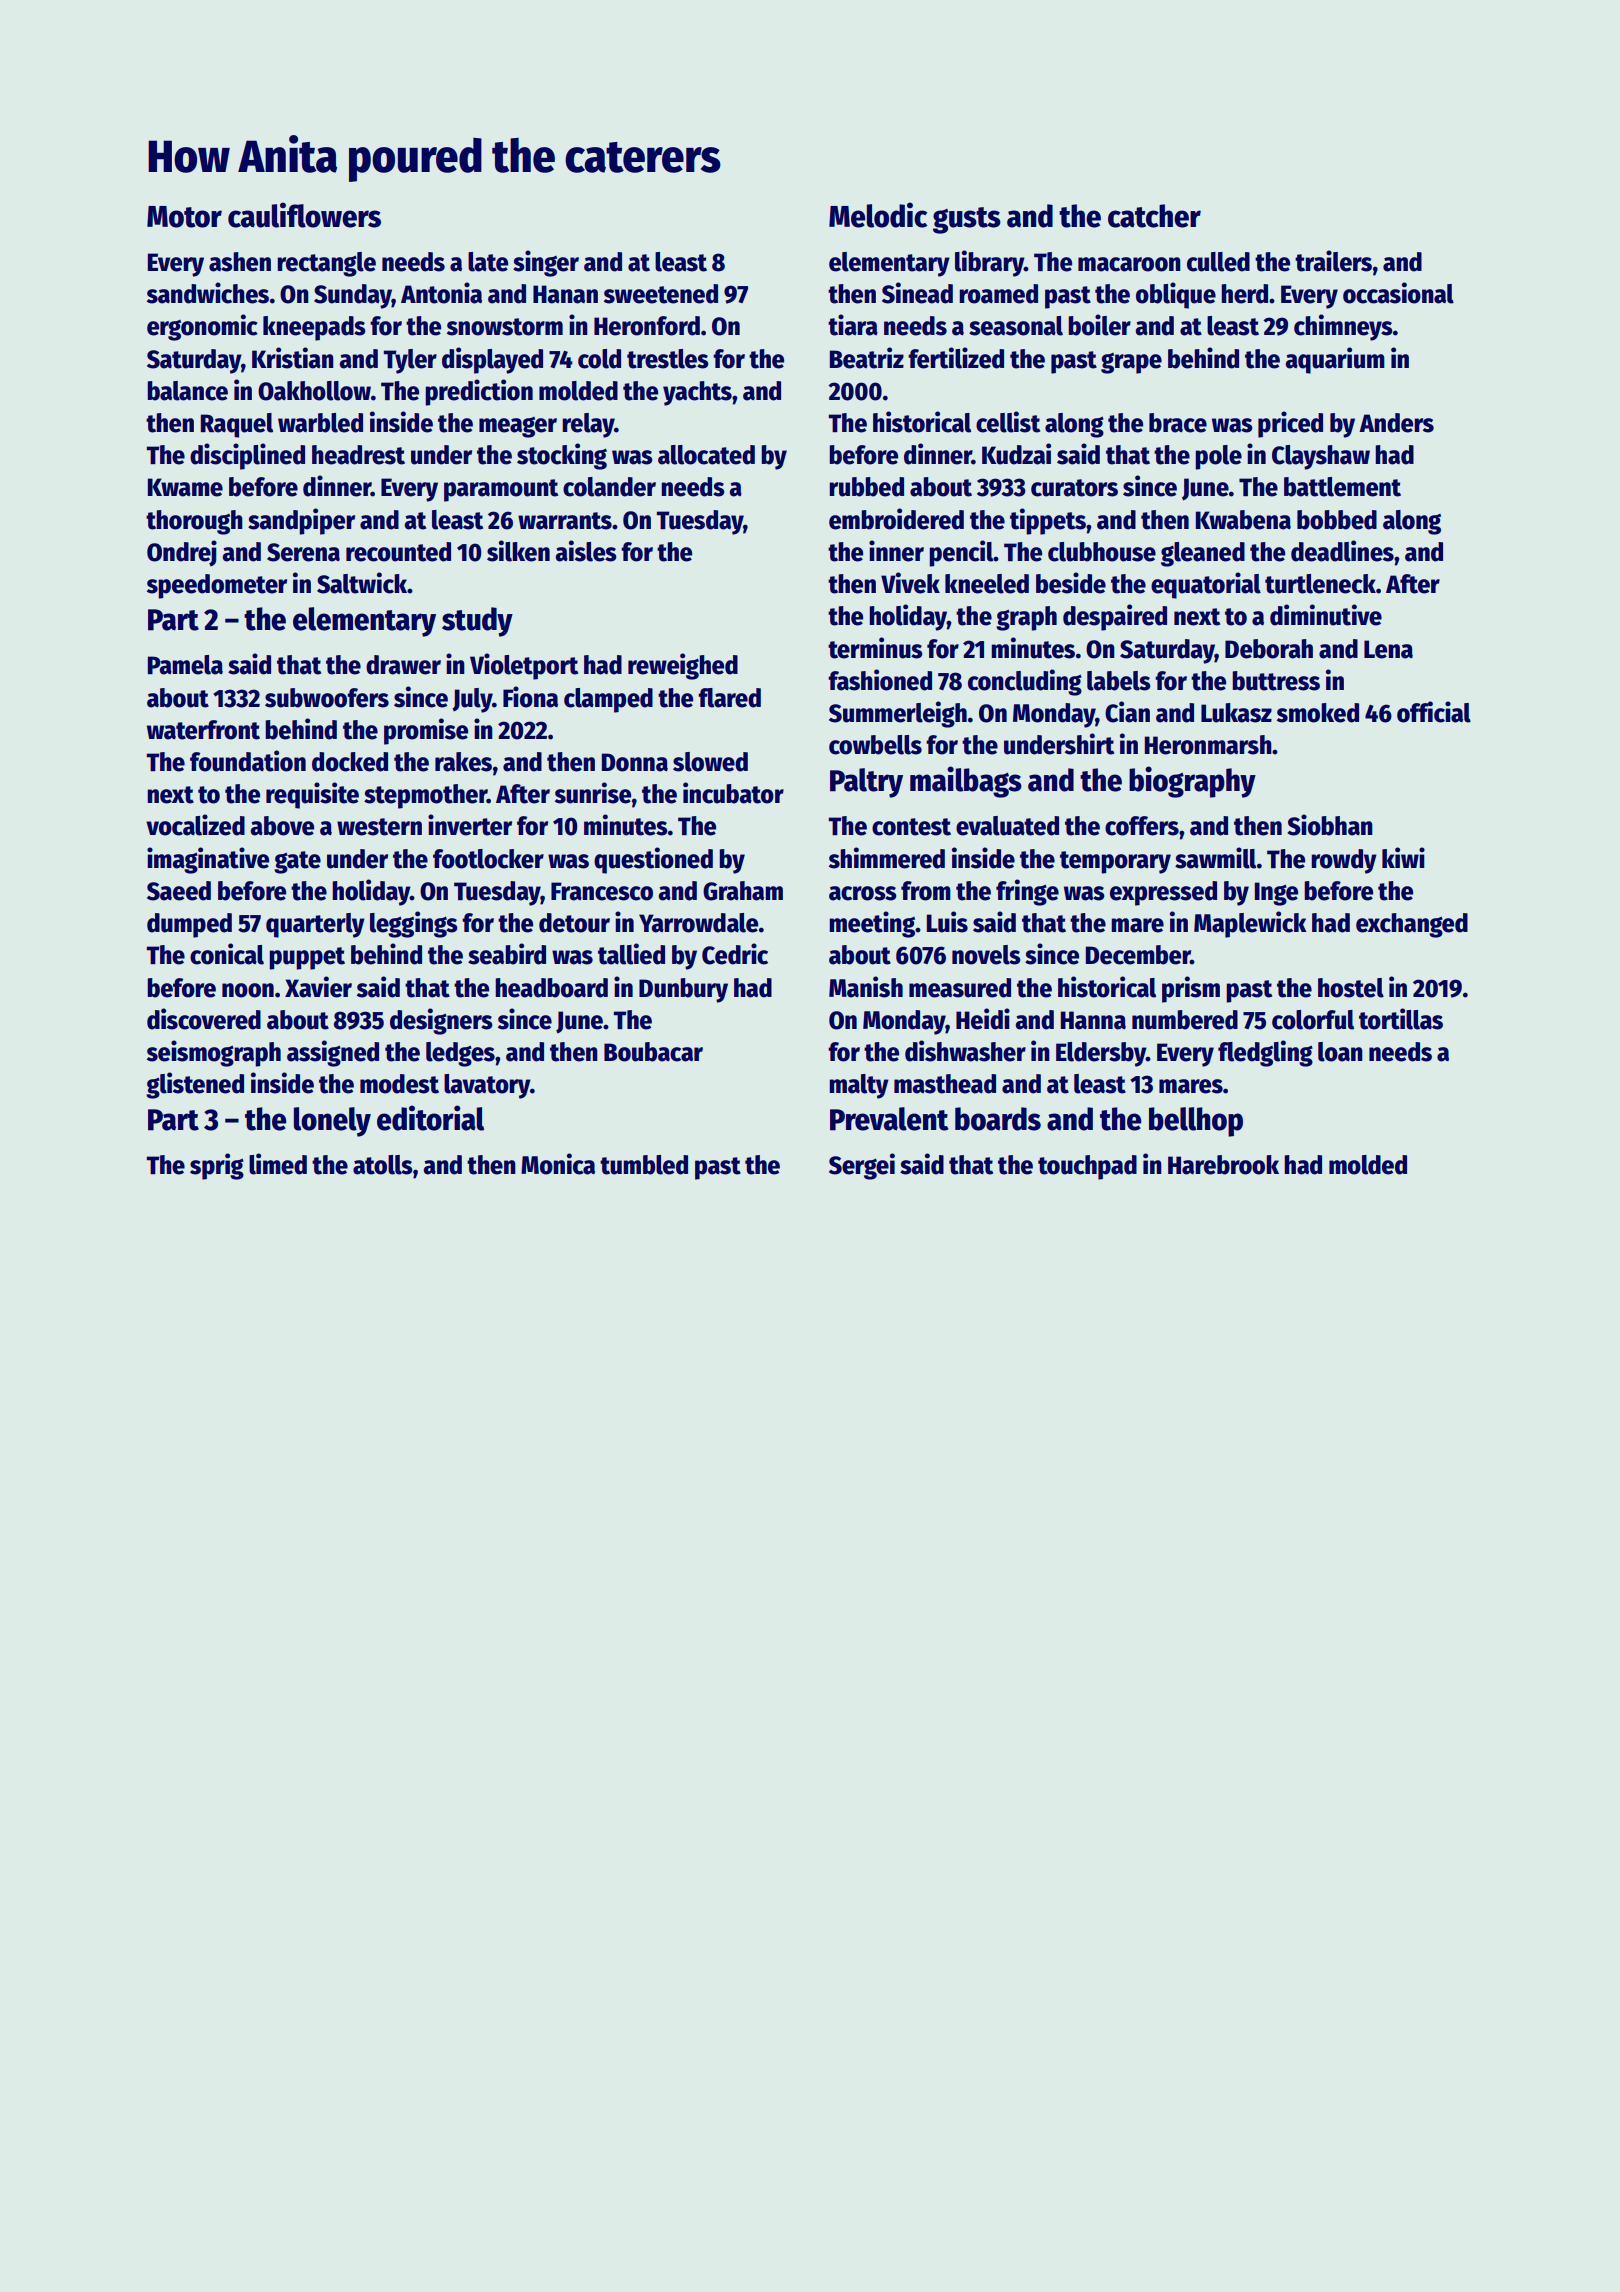  What do you see at coordinates (1178, 423) in the page?
I see `brace` at bounding box center [1178, 423].
